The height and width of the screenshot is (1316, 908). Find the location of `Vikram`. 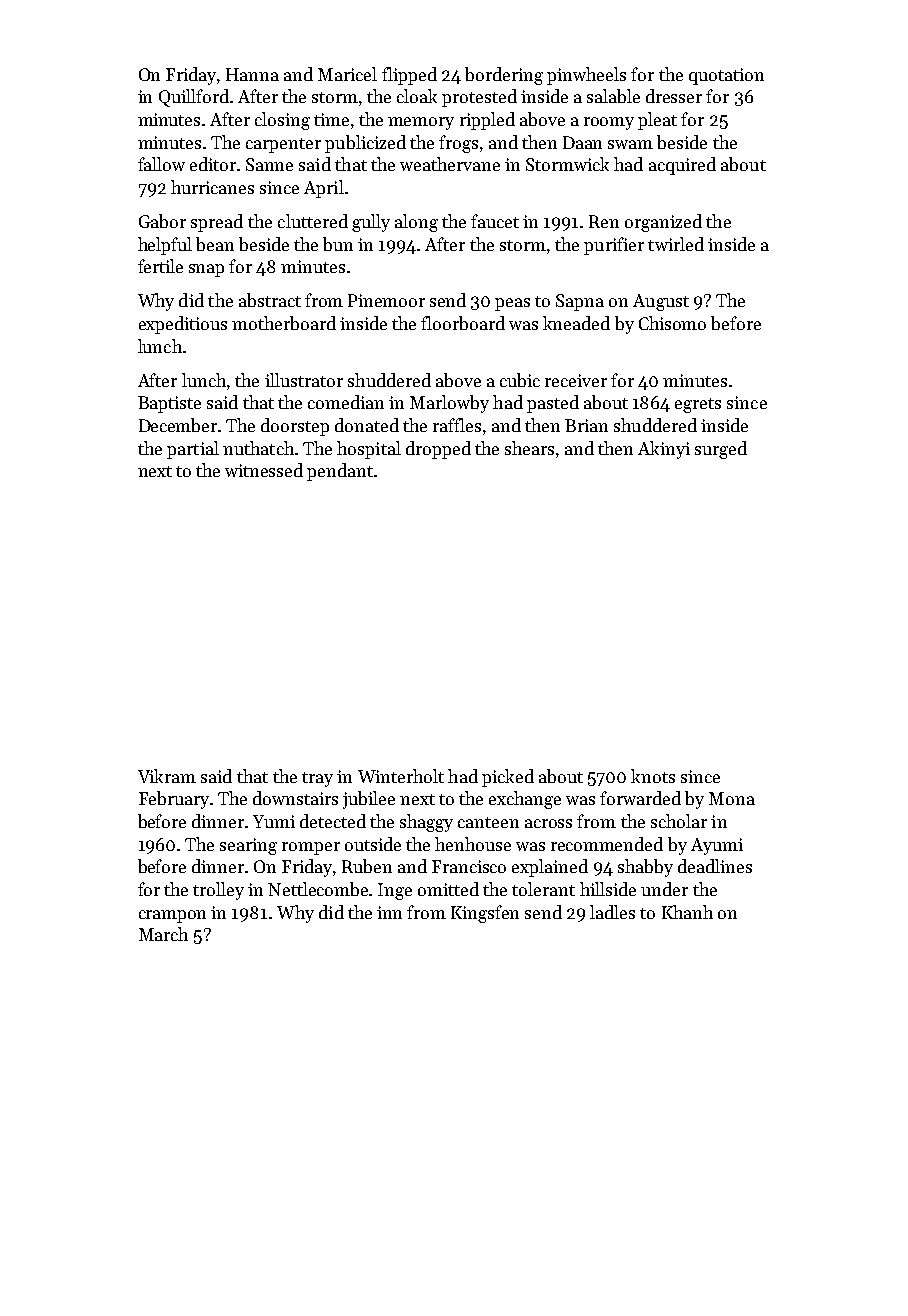

Vikram is located at coordinates (167, 776).
